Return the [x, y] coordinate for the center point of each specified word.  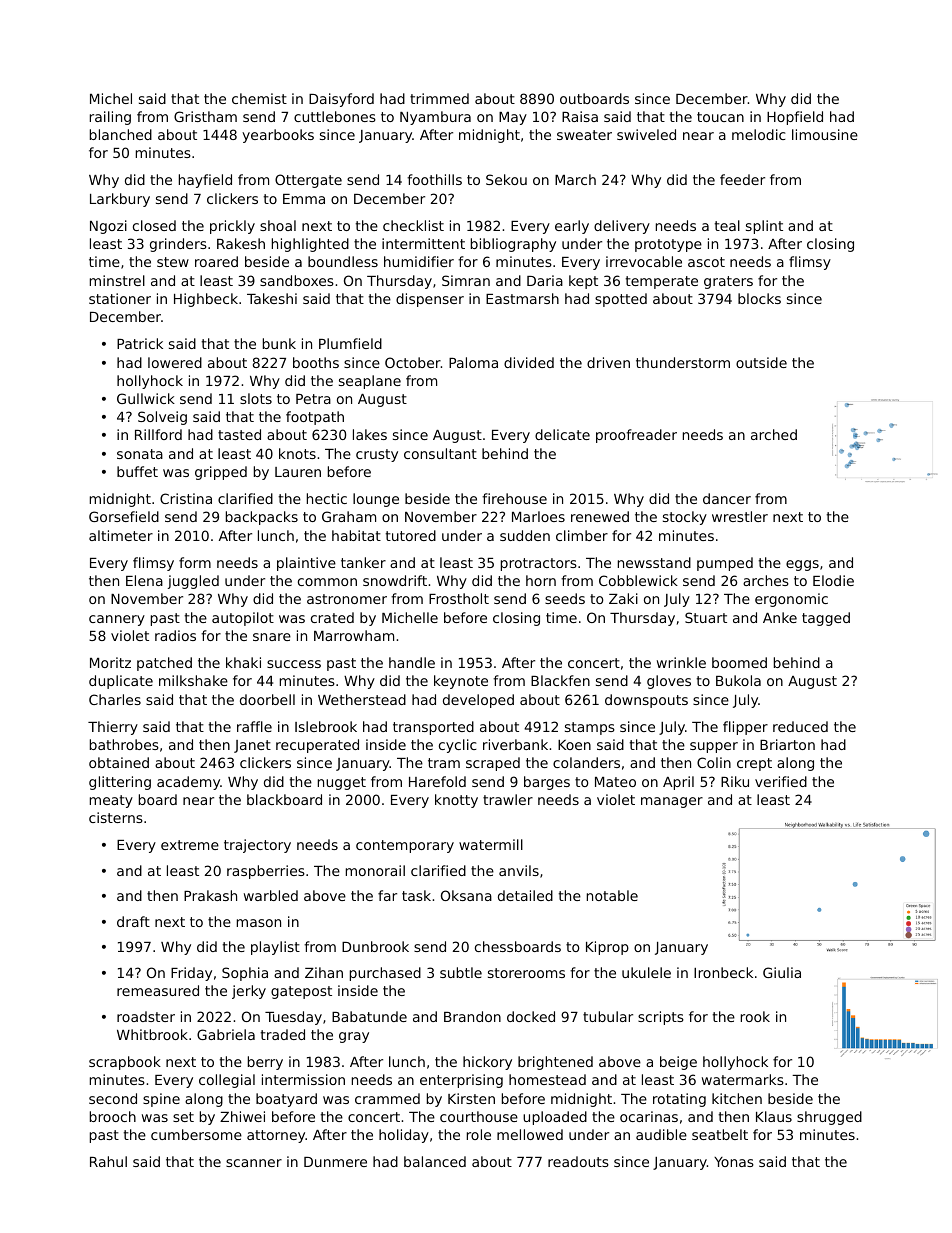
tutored [411, 535]
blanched [121, 134]
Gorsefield [124, 516]
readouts [578, 1161]
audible [661, 1134]
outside [761, 362]
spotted [621, 300]
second [113, 1098]
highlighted [310, 245]
